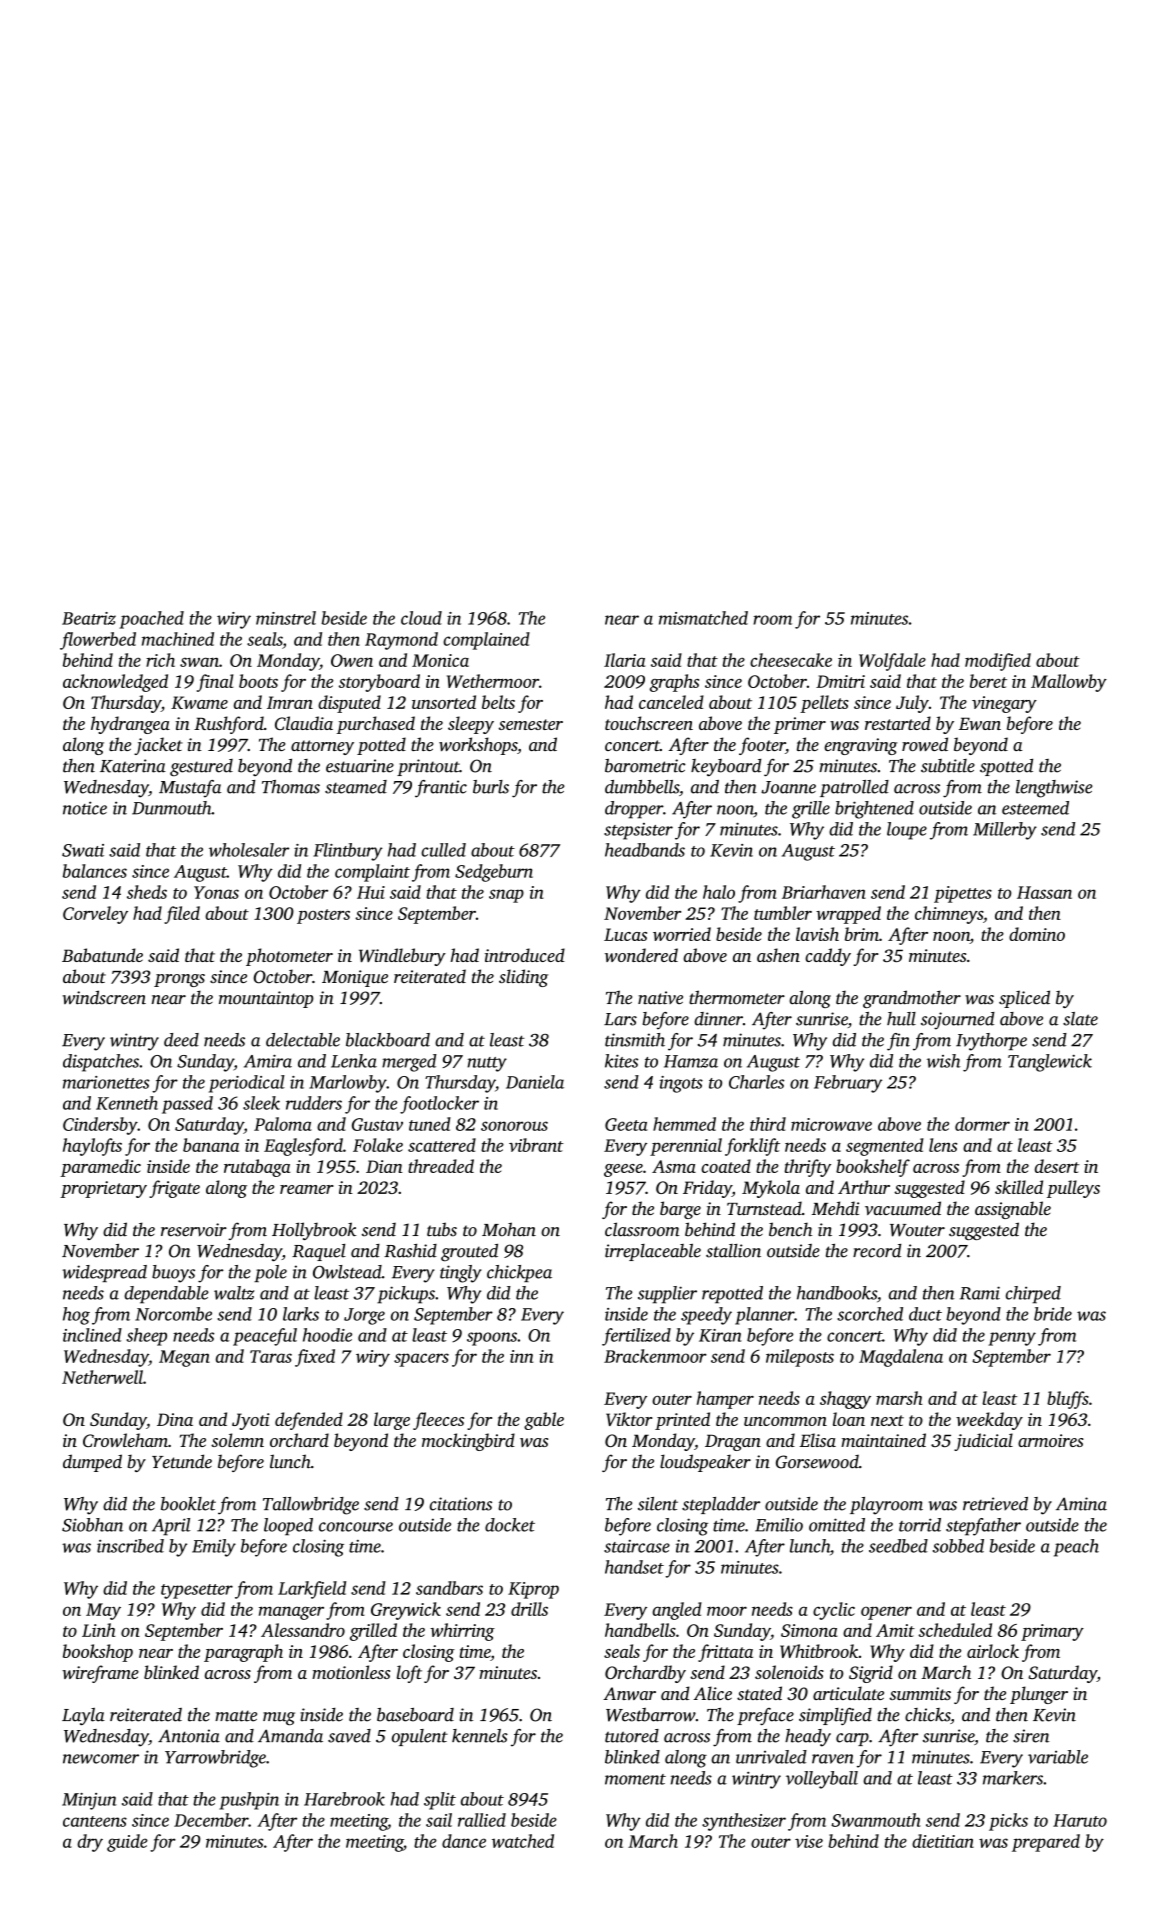  I want to click on cyclic, so click(834, 1611).
